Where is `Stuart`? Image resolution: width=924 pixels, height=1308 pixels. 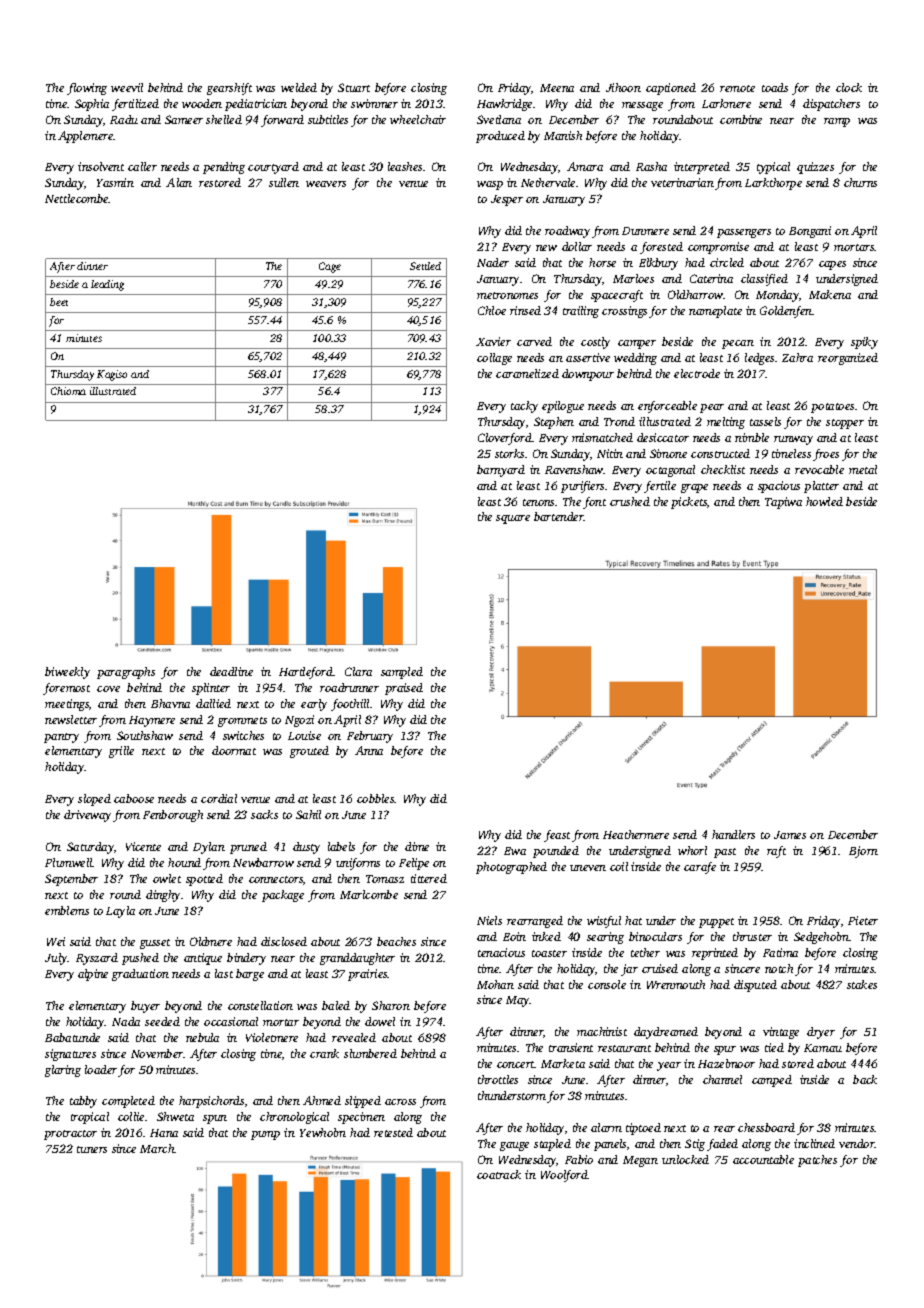 Stuart is located at coordinates (354, 87).
